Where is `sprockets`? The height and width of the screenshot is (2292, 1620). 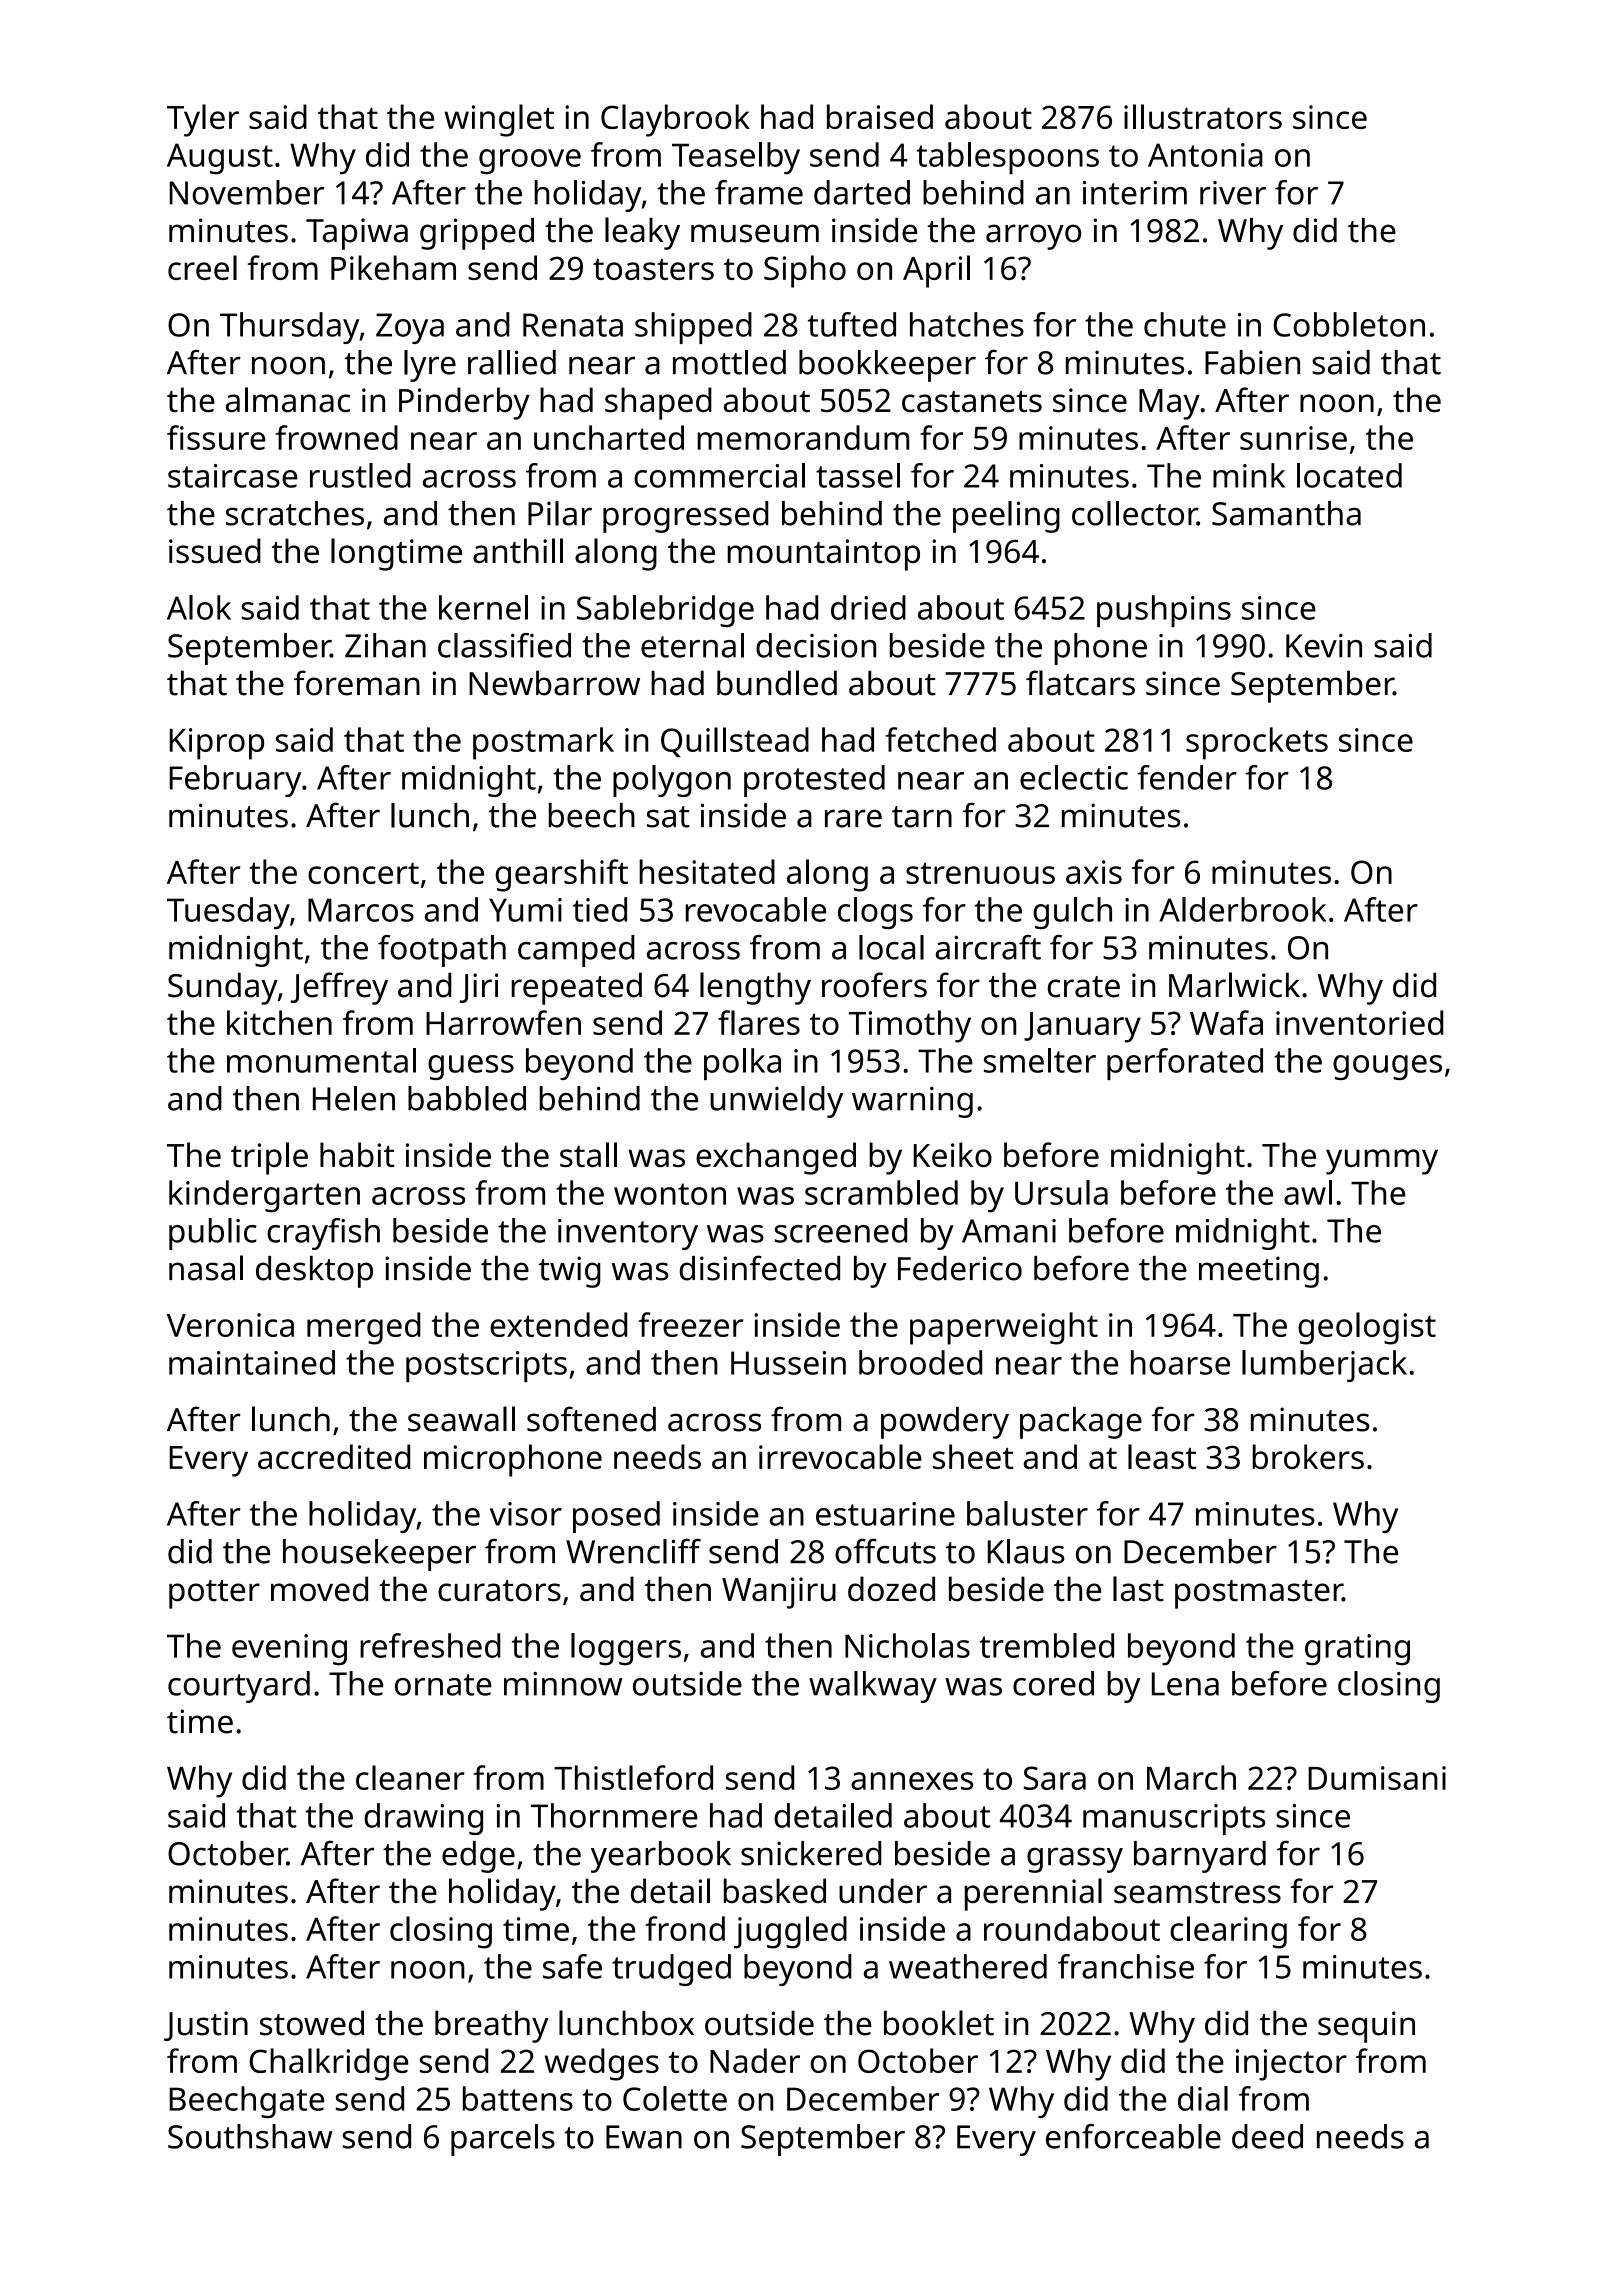
sprockets is located at coordinates (1257, 743).
